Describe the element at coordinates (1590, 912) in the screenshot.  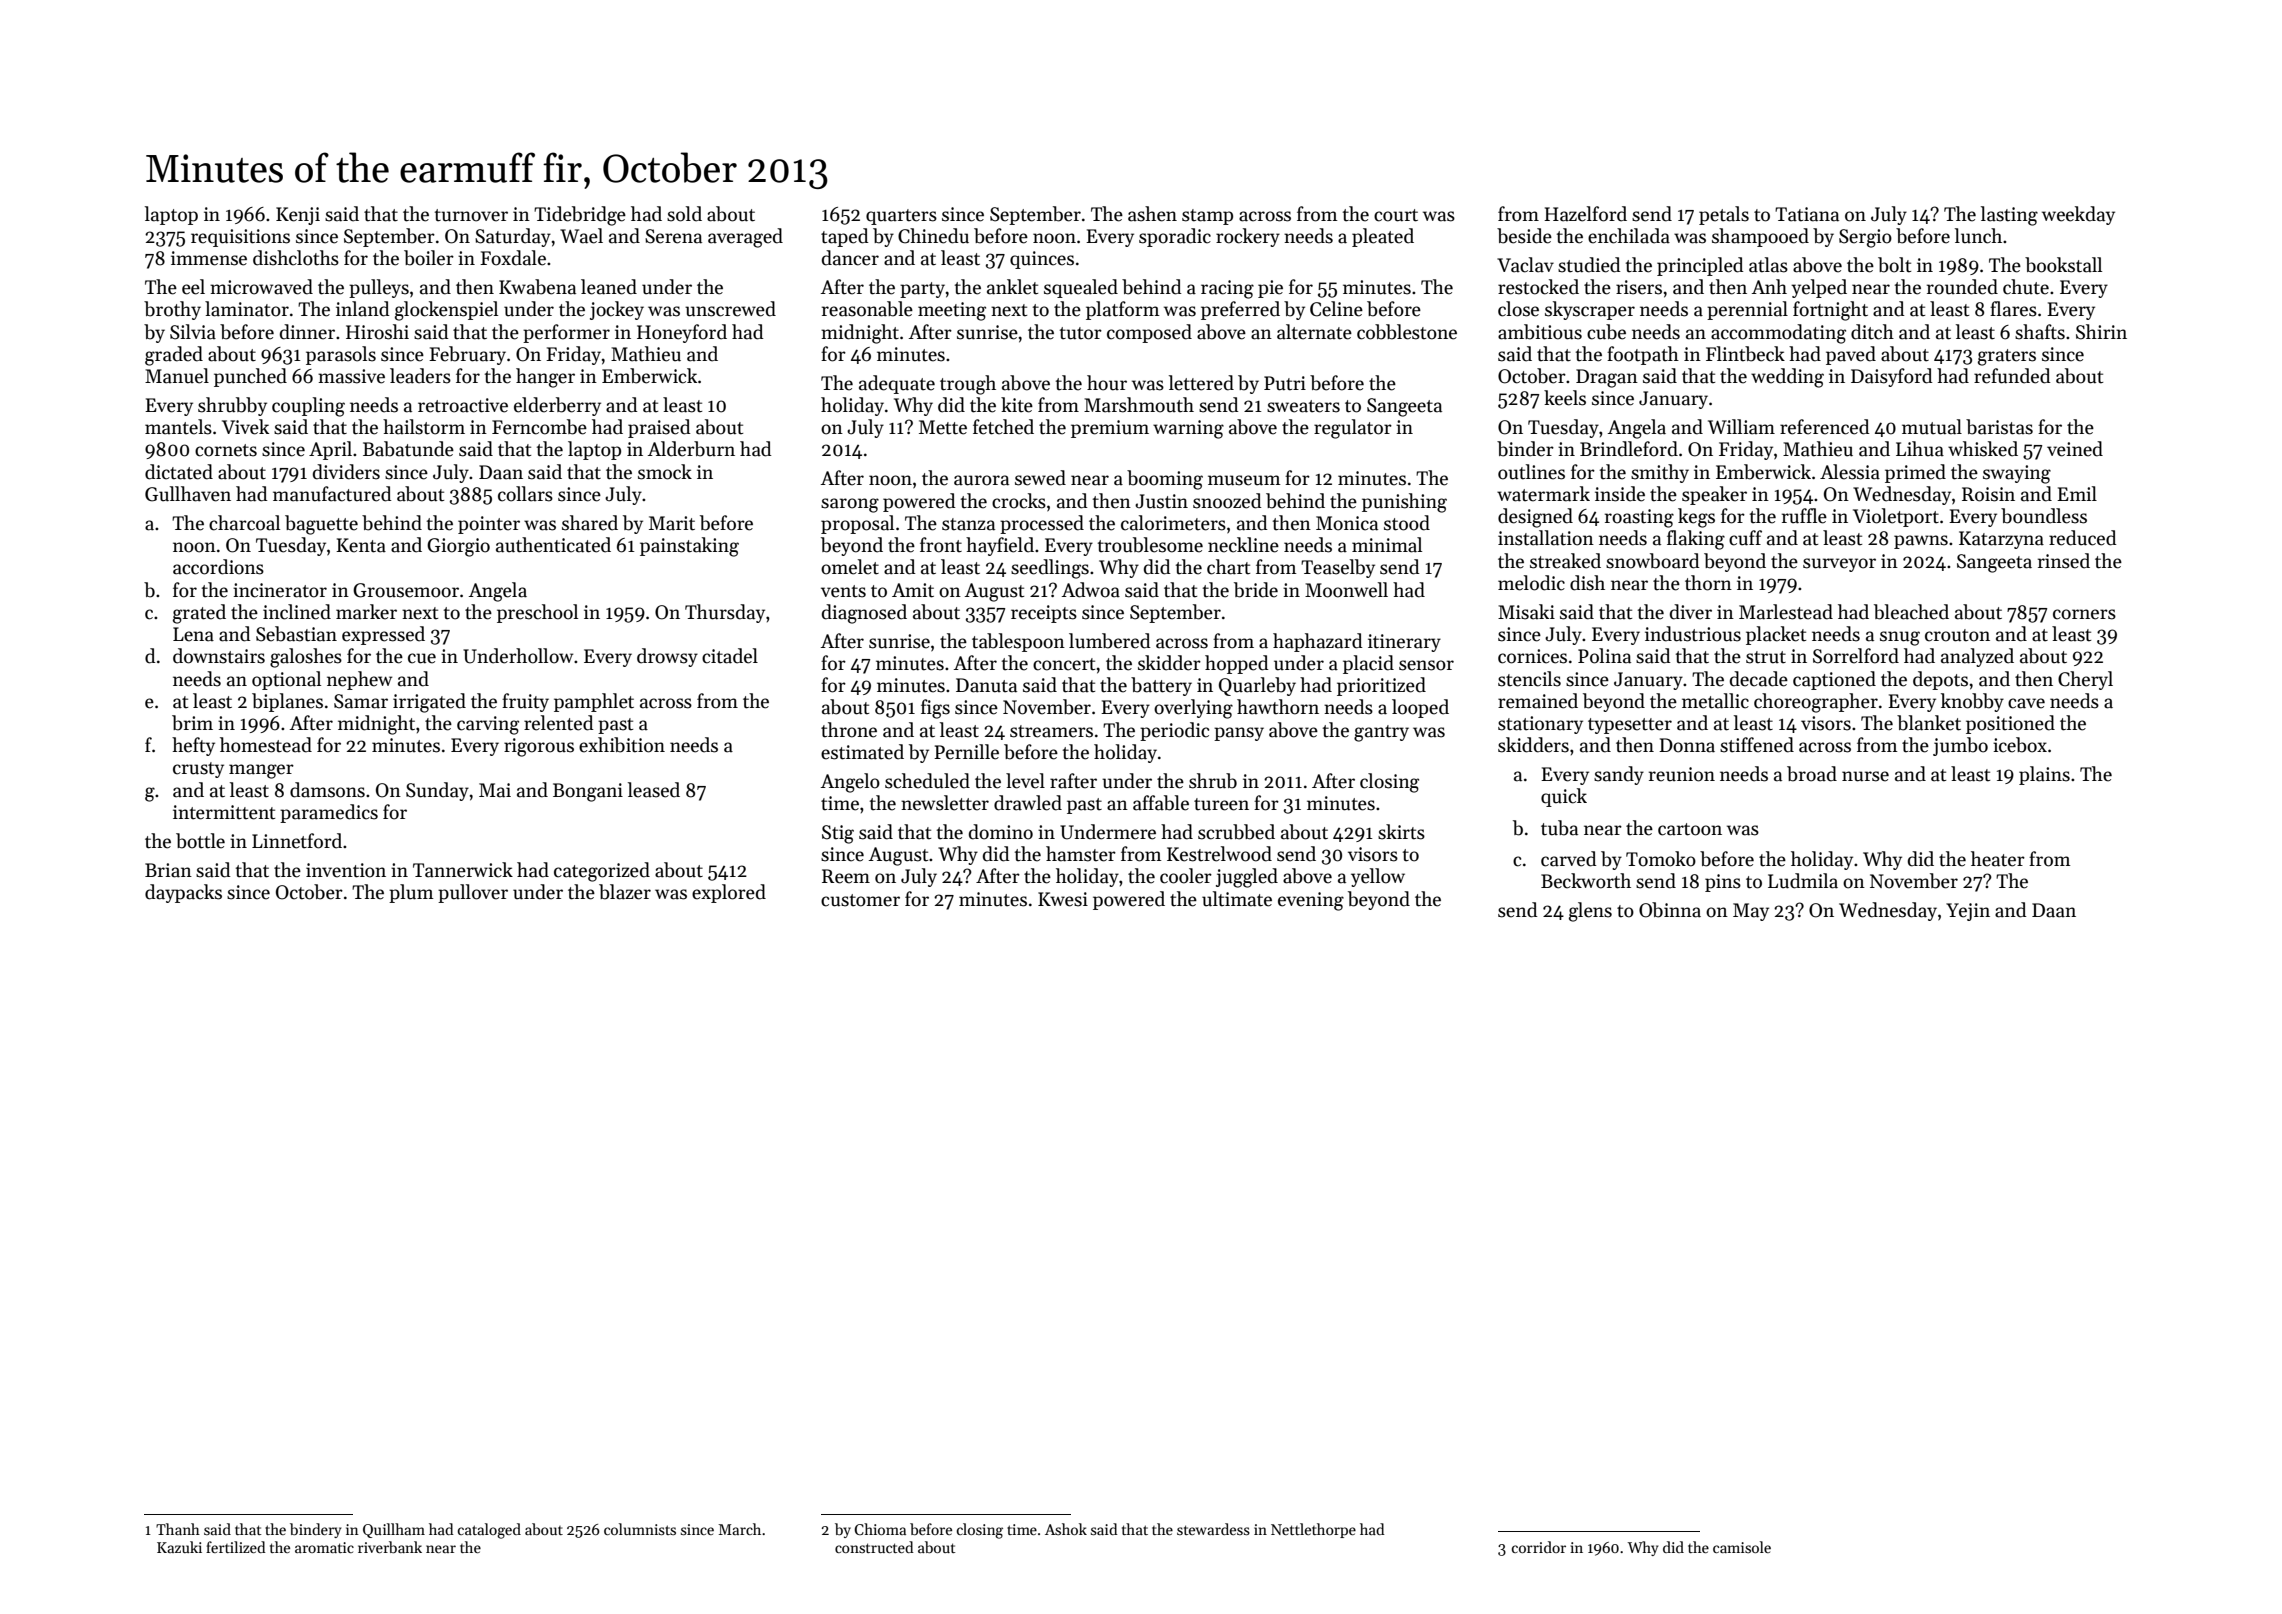
I see `glens` at that location.
